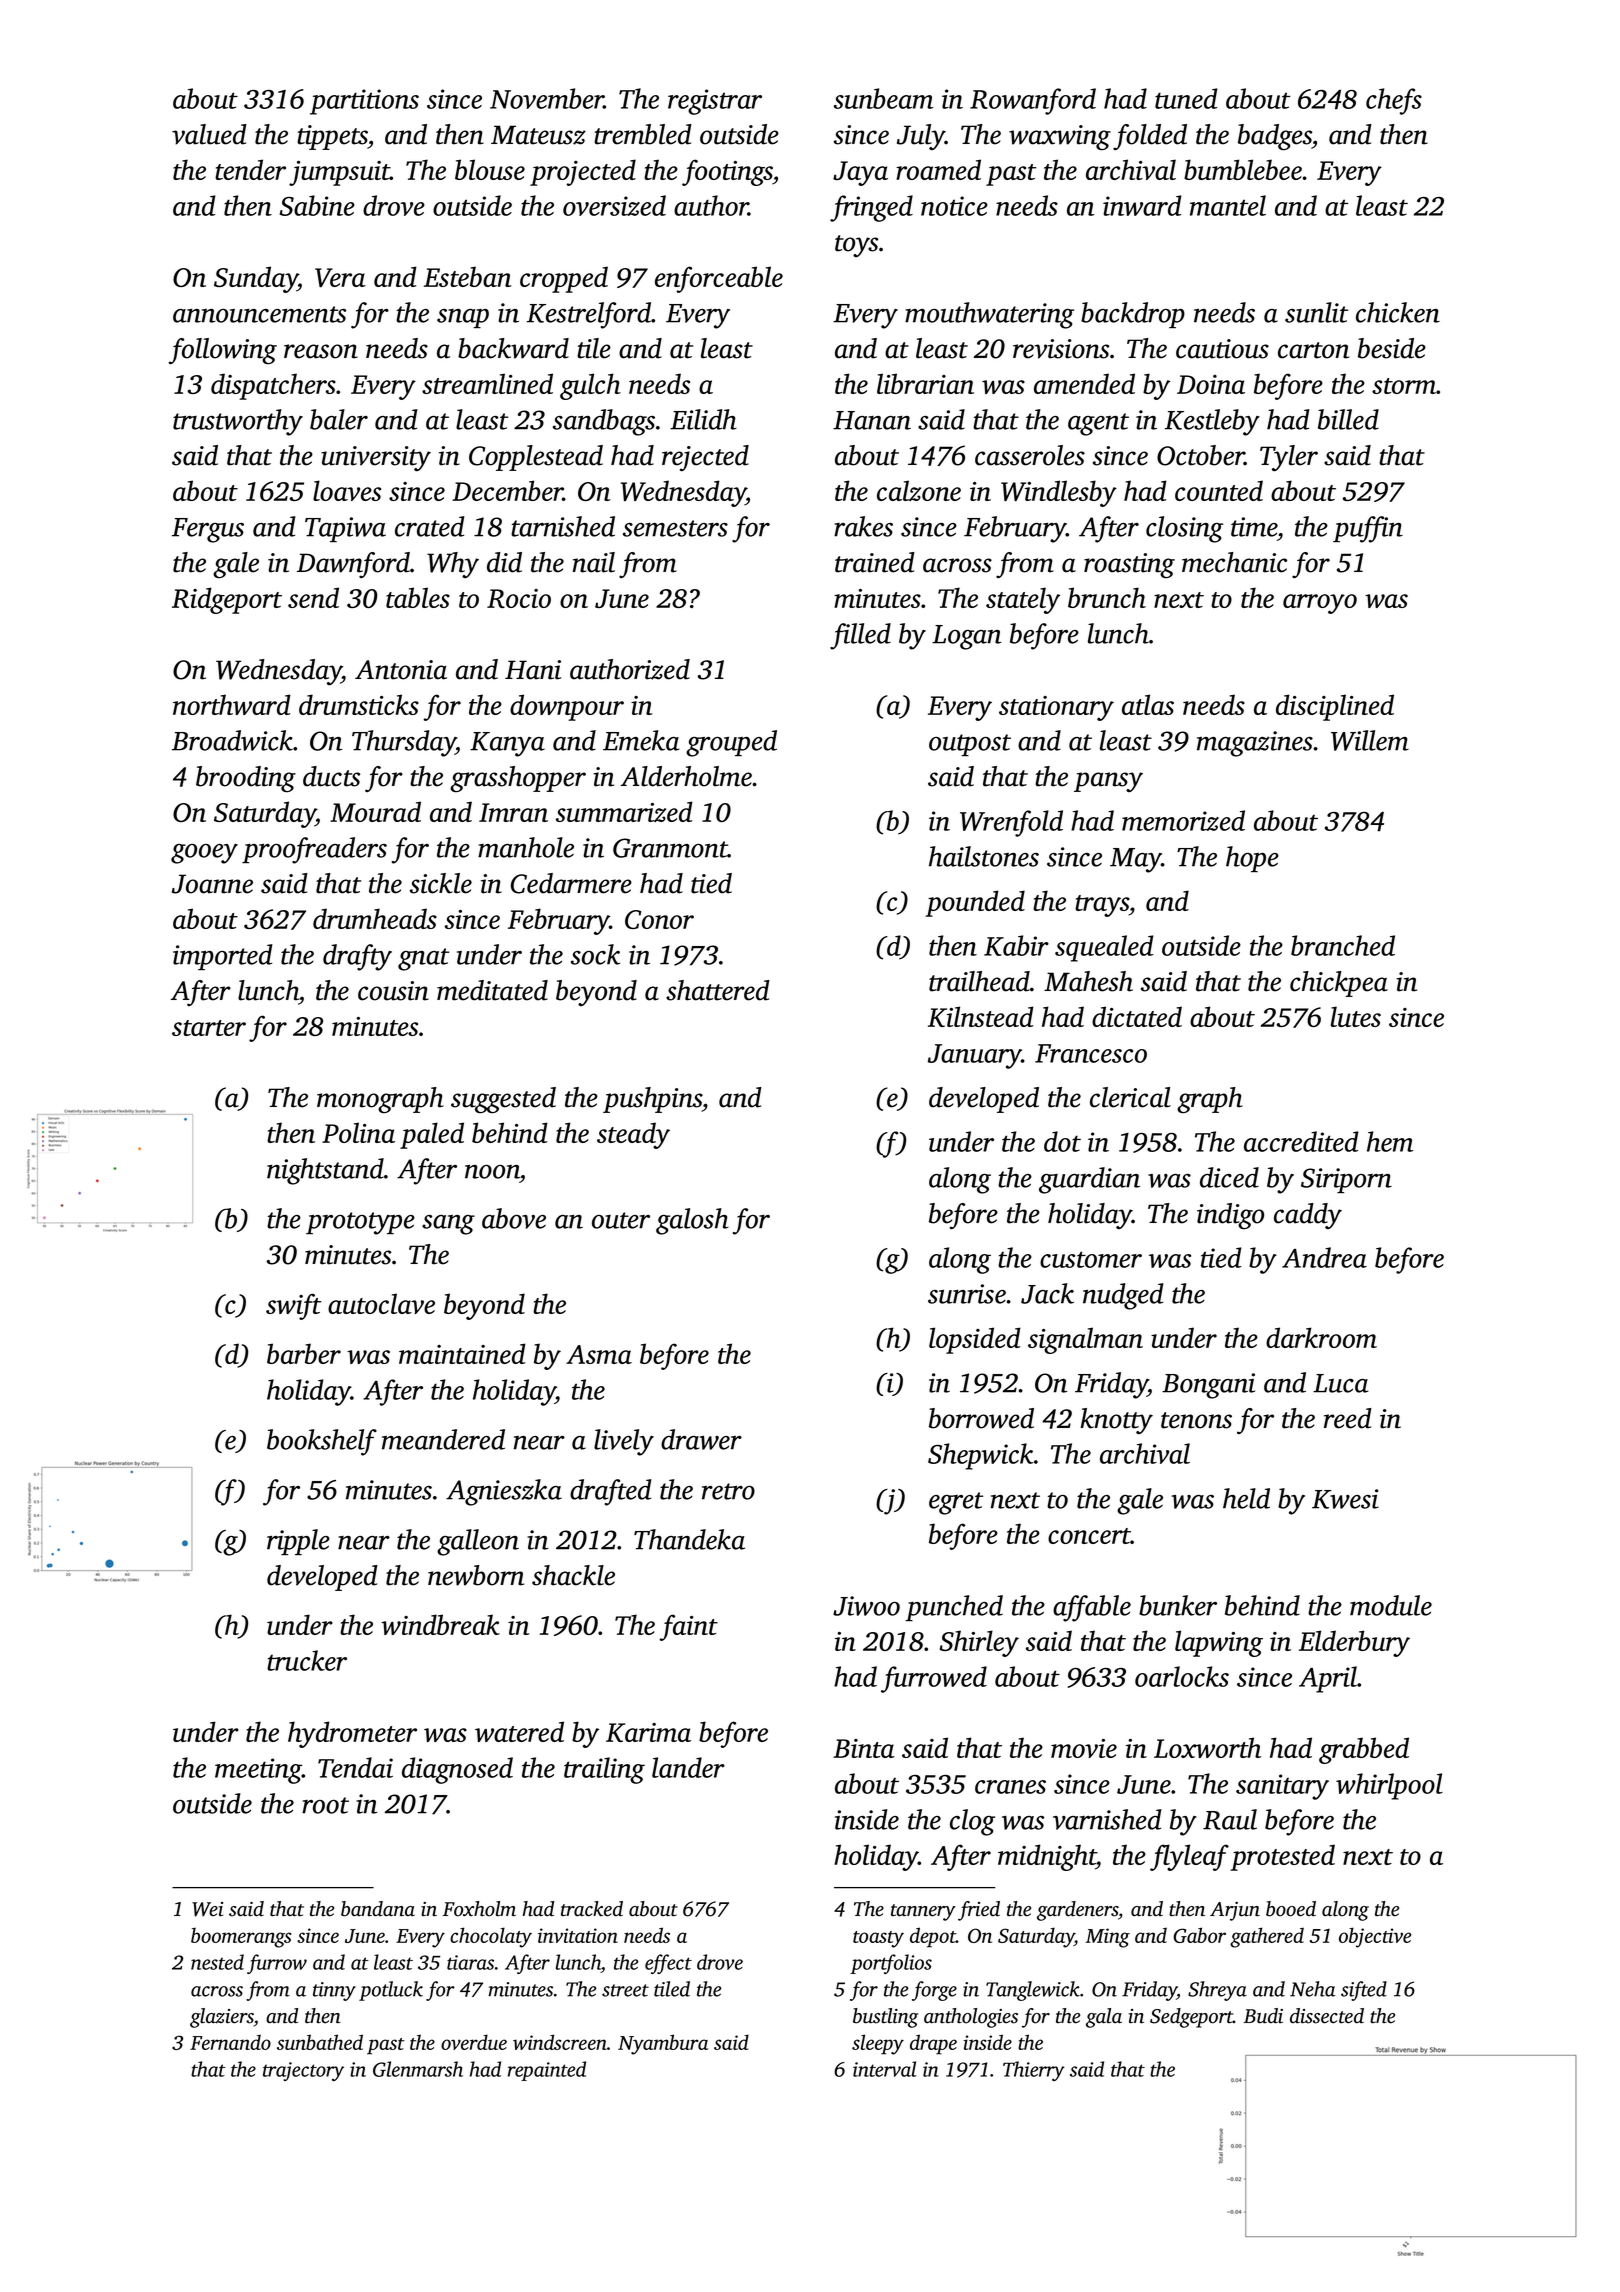 This screenshot has width=1620, height=2292. I want to click on registrar, so click(715, 102).
